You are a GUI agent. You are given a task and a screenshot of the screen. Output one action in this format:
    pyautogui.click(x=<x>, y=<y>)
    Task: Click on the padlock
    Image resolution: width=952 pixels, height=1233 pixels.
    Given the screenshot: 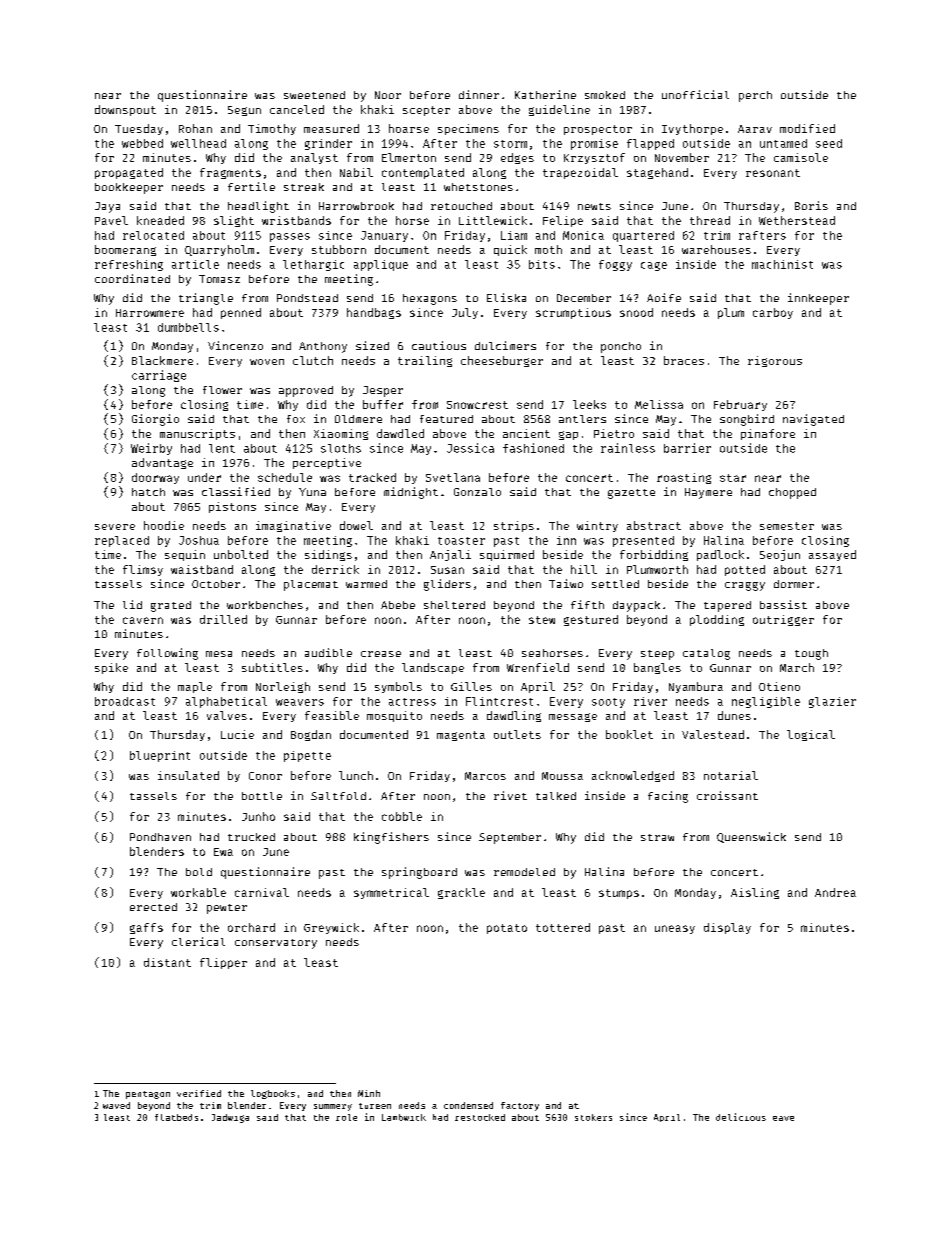 What is the action you would take?
    pyautogui.click(x=720, y=555)
